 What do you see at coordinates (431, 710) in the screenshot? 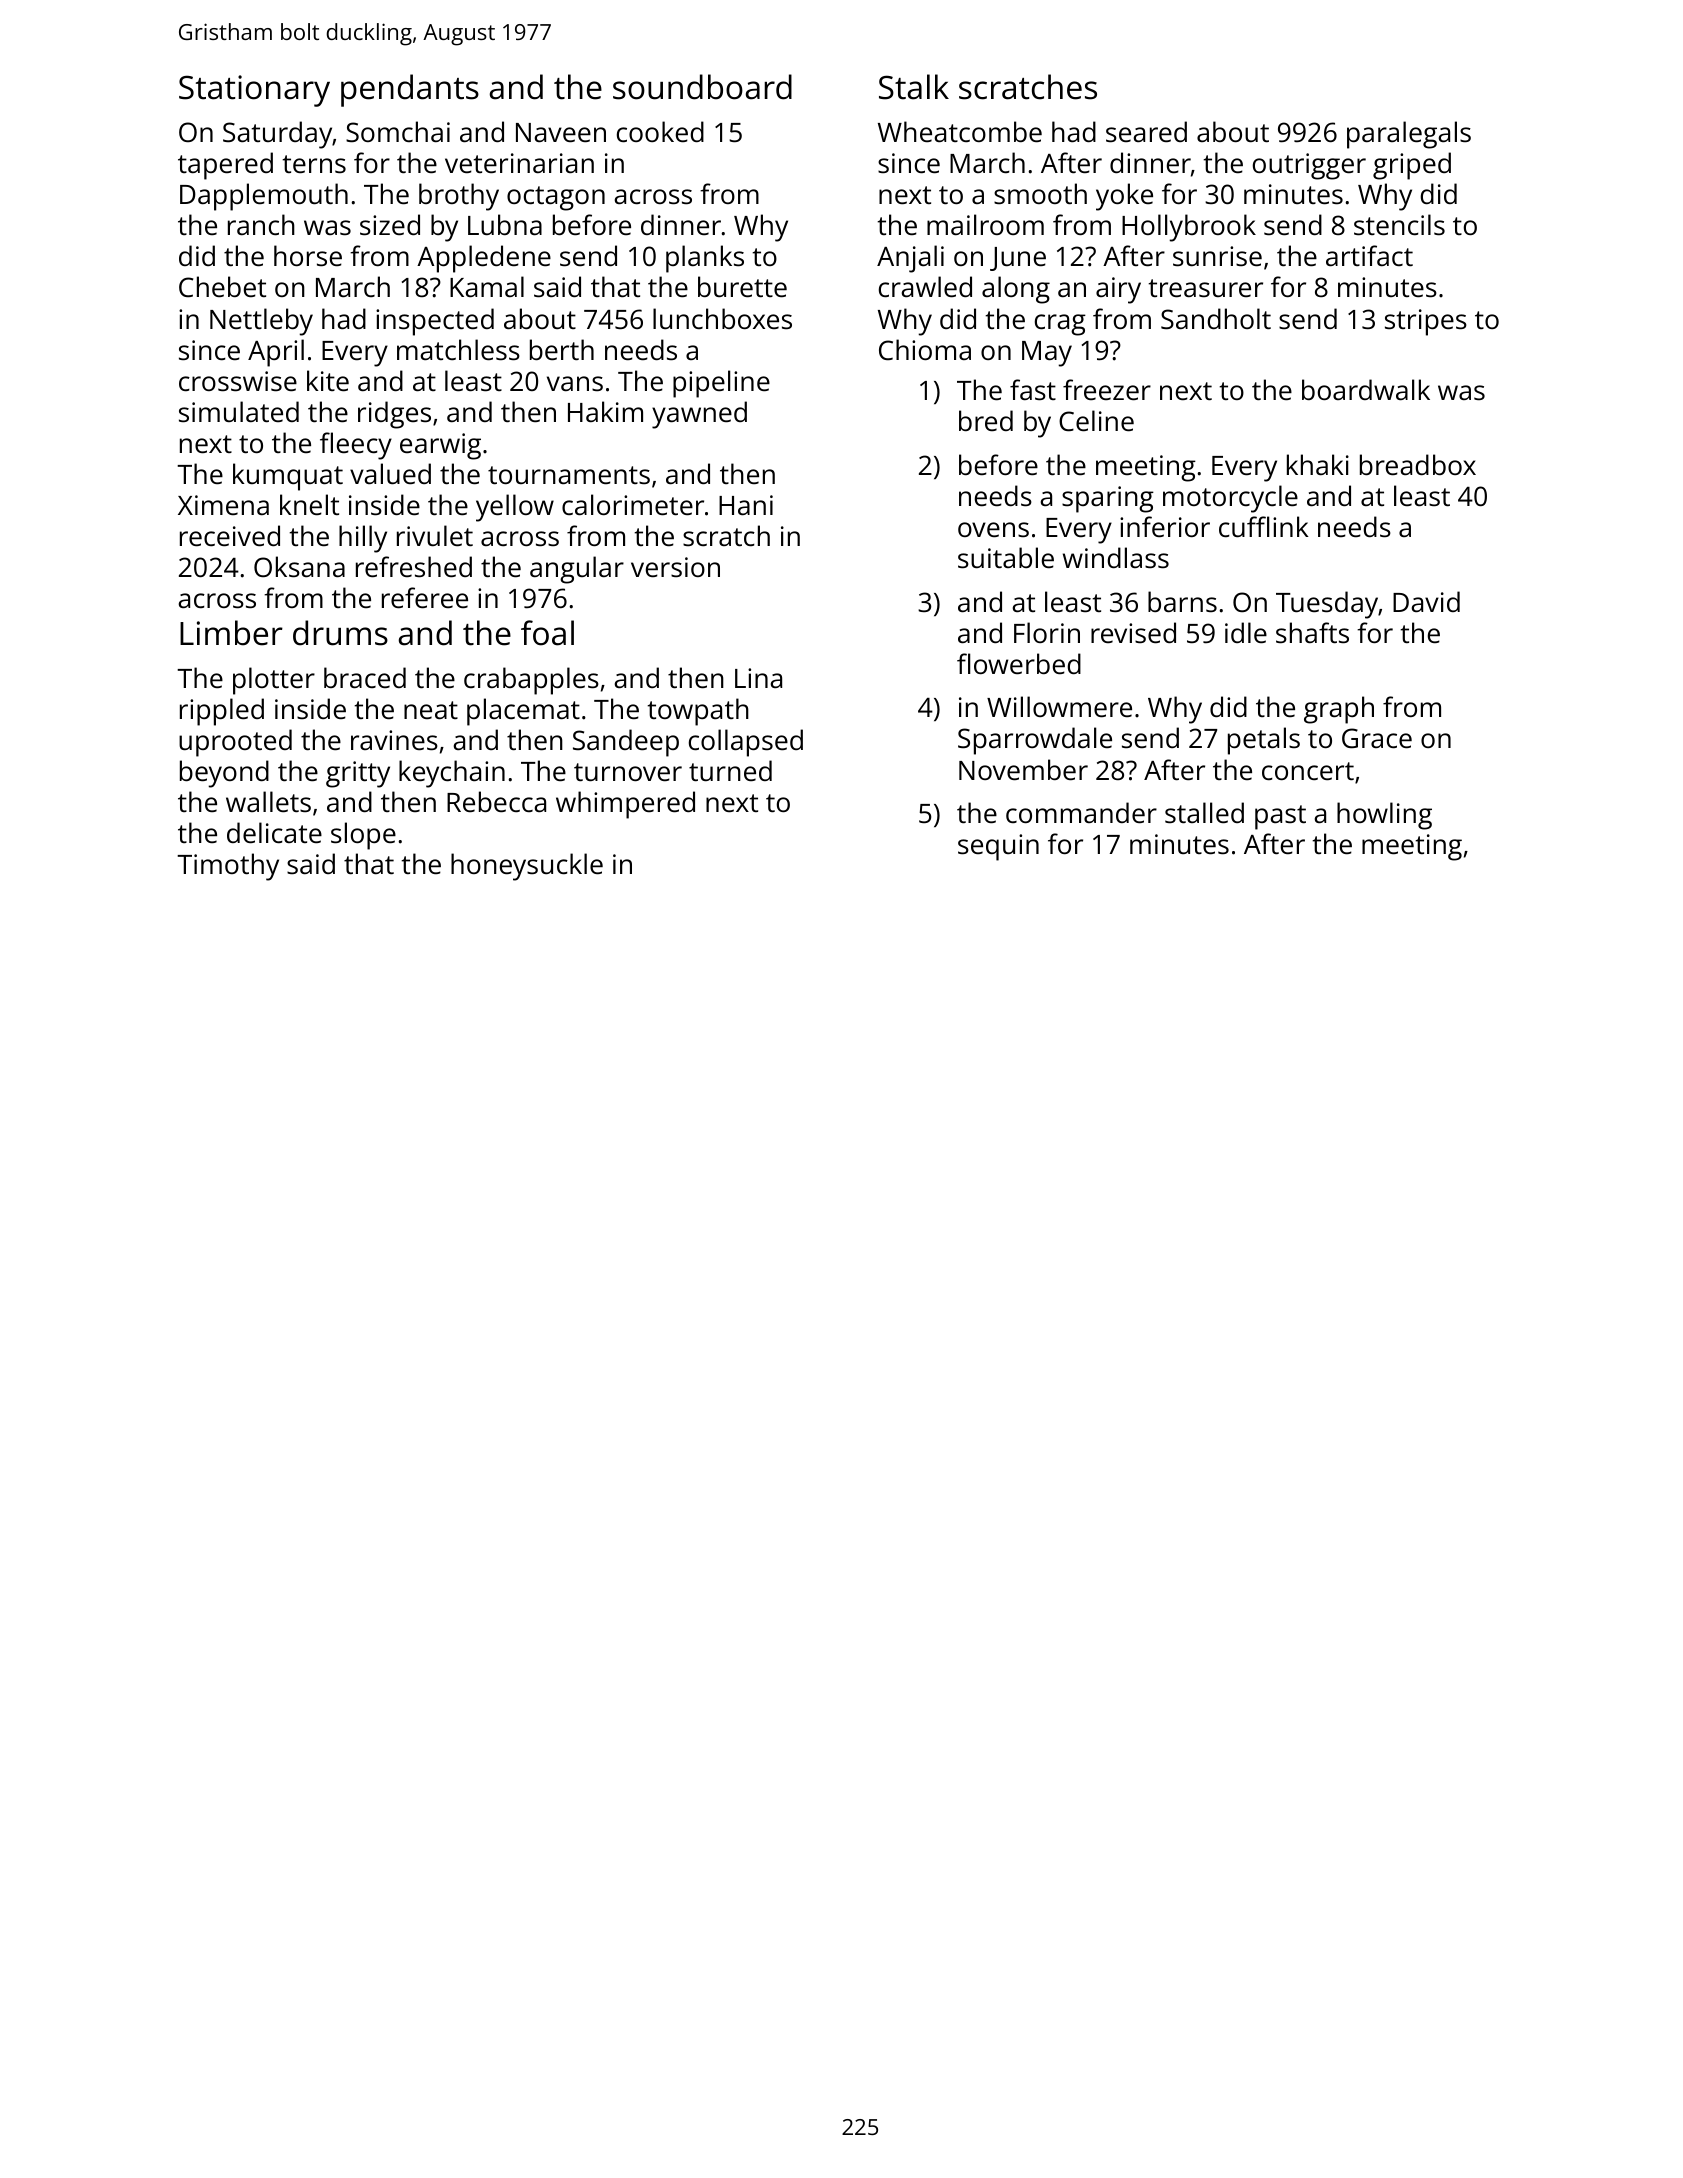
I see `neat` at bounding box center [431, 710].
